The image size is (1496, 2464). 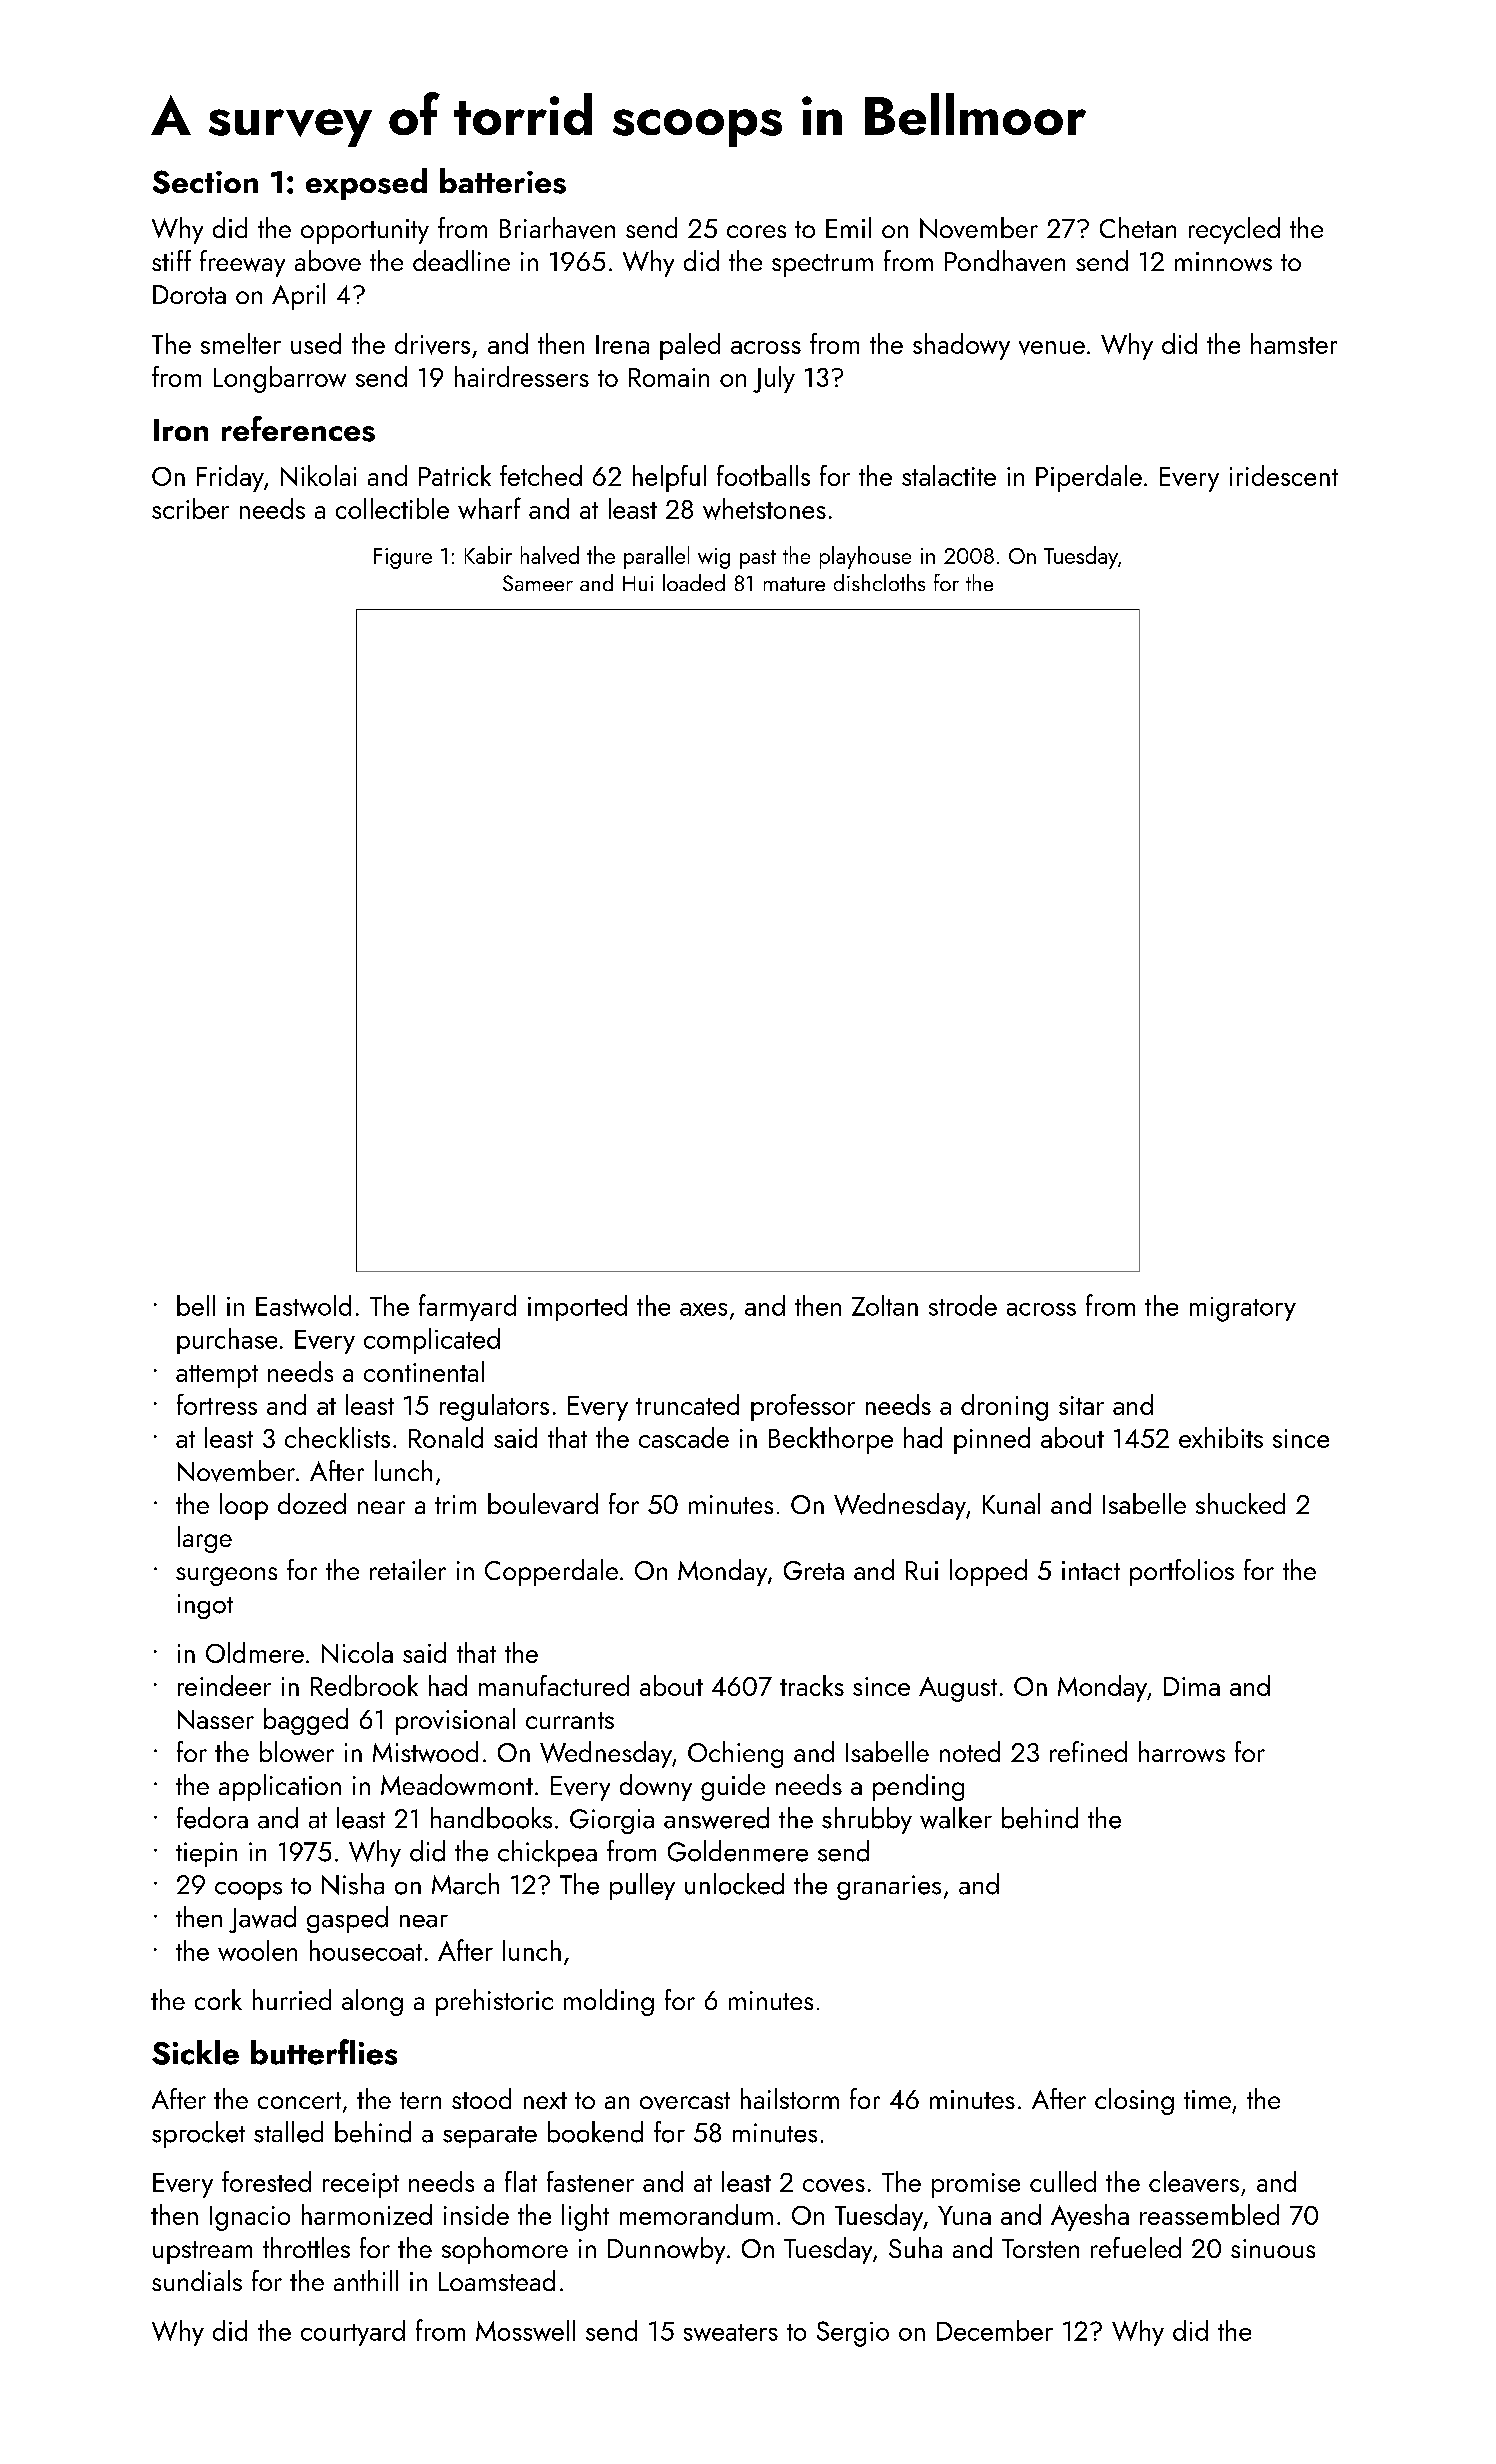 What do you see at coordinates (353, 2333) in the screenshot?
I see `courtyard` at bounding box center [353, 2333].
